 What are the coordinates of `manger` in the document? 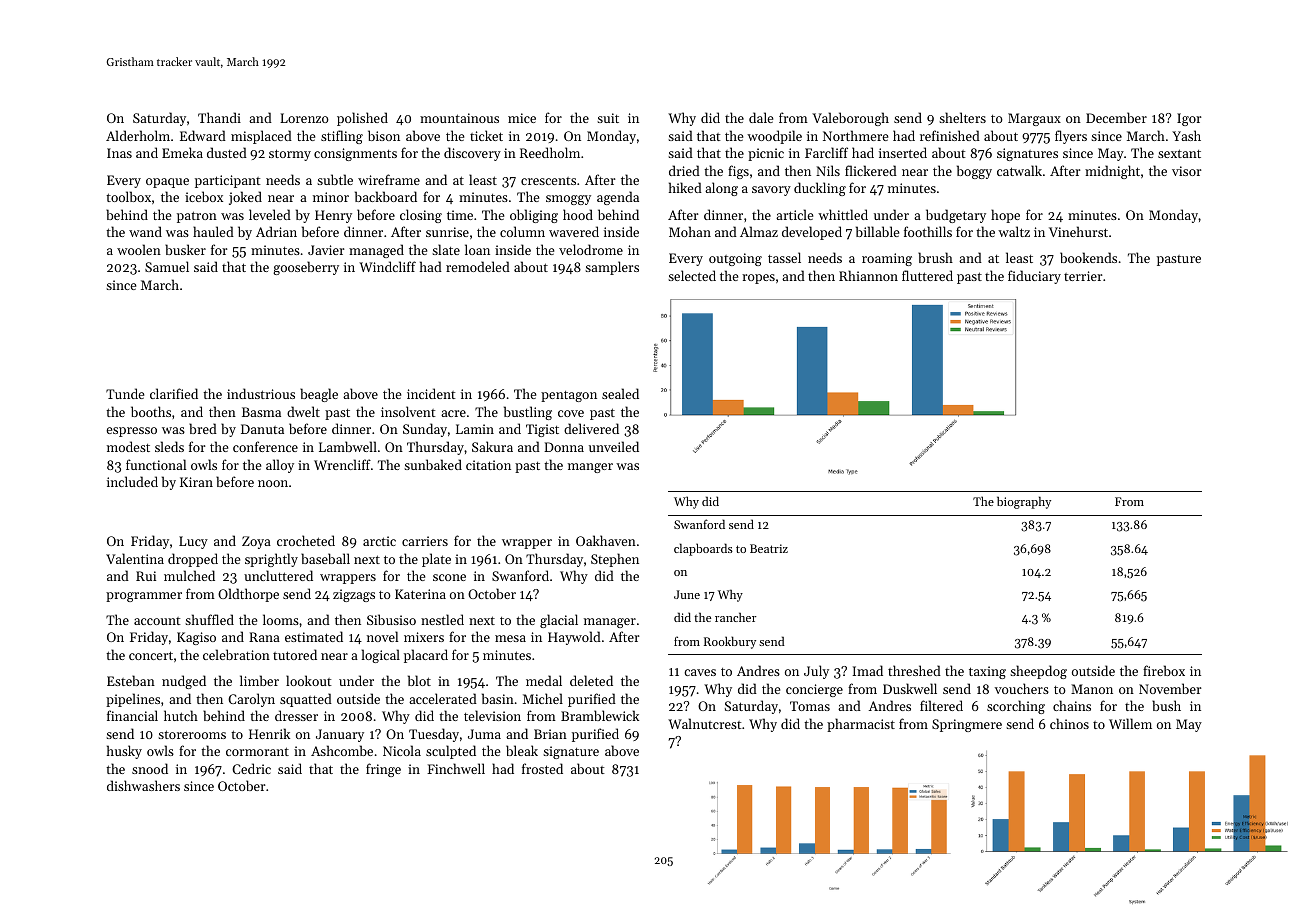 It's located at (590, 468).
